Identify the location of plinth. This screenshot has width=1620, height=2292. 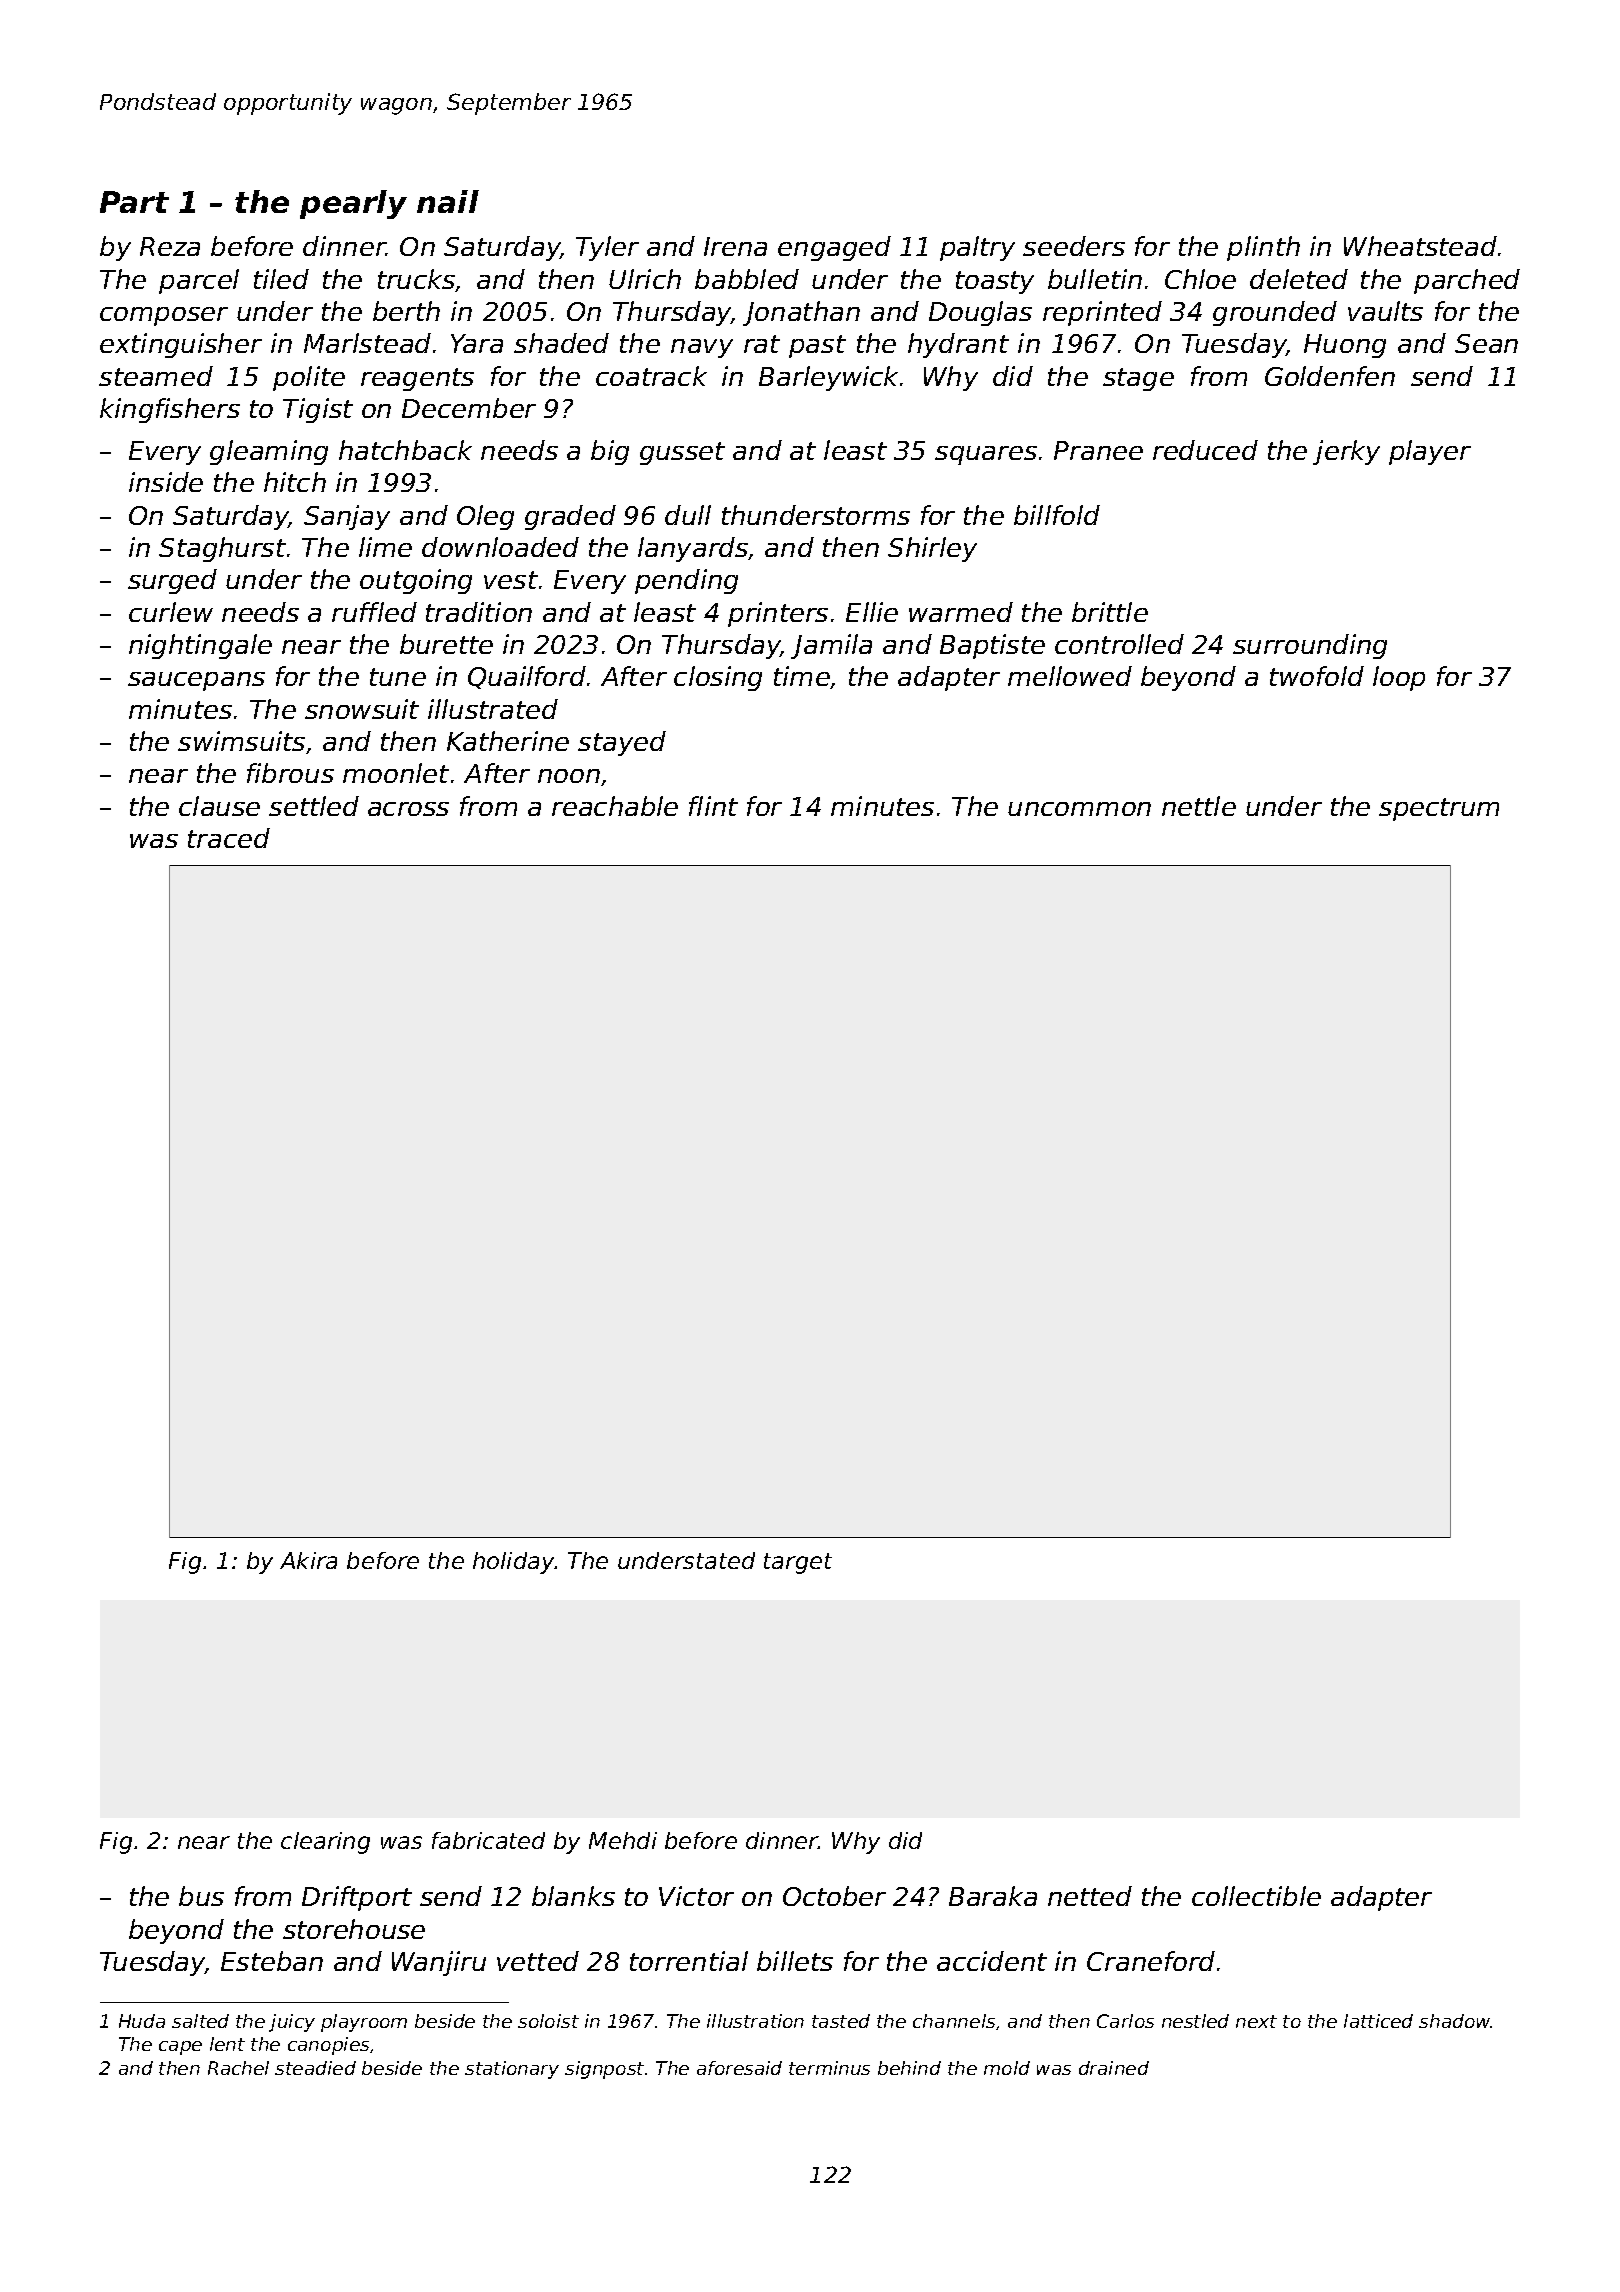
(1263, 248).
